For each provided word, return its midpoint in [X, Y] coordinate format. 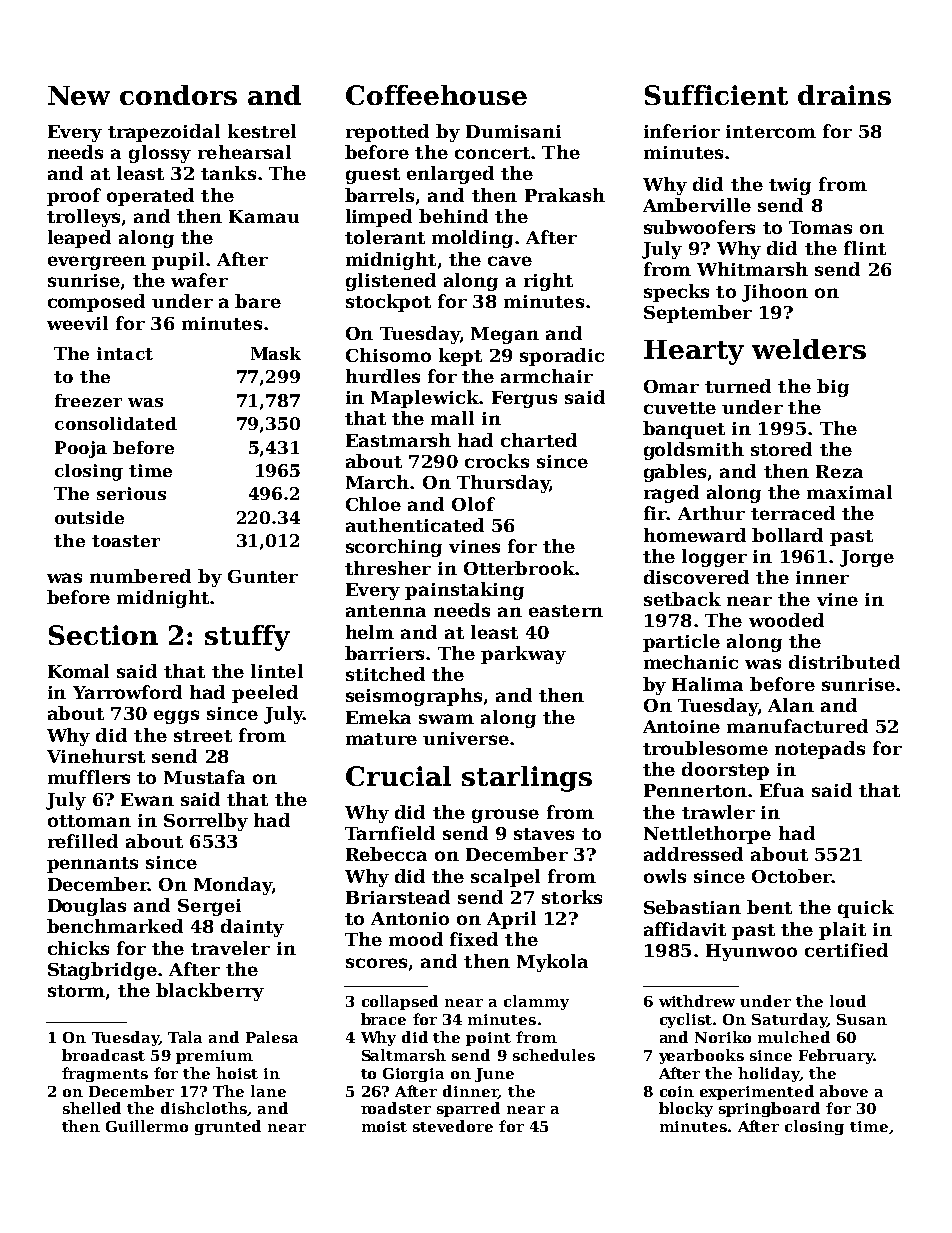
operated [150, 197]
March [377, 482]
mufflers [89, 777]
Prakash [565, 195]
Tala [185, 1037]
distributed [844, 662]
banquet [684, 430]
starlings [527, 779]
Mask [276, 353]
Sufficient [716, 95]
